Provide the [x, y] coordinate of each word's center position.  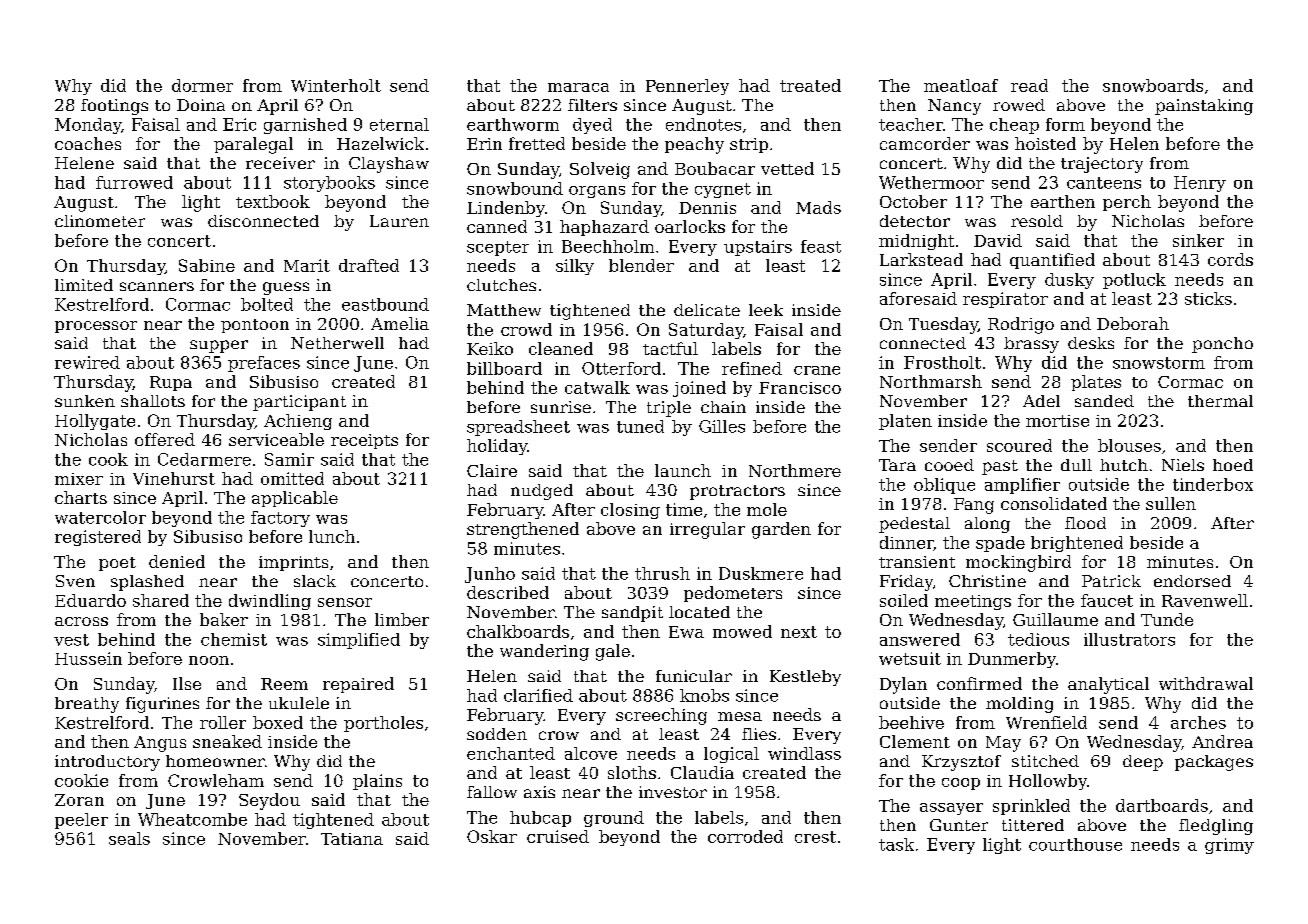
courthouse [1075, 844]
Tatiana [352, 839]
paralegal [253, 145]
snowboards [1153, 85]
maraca [578, 87]
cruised [558, 836]
